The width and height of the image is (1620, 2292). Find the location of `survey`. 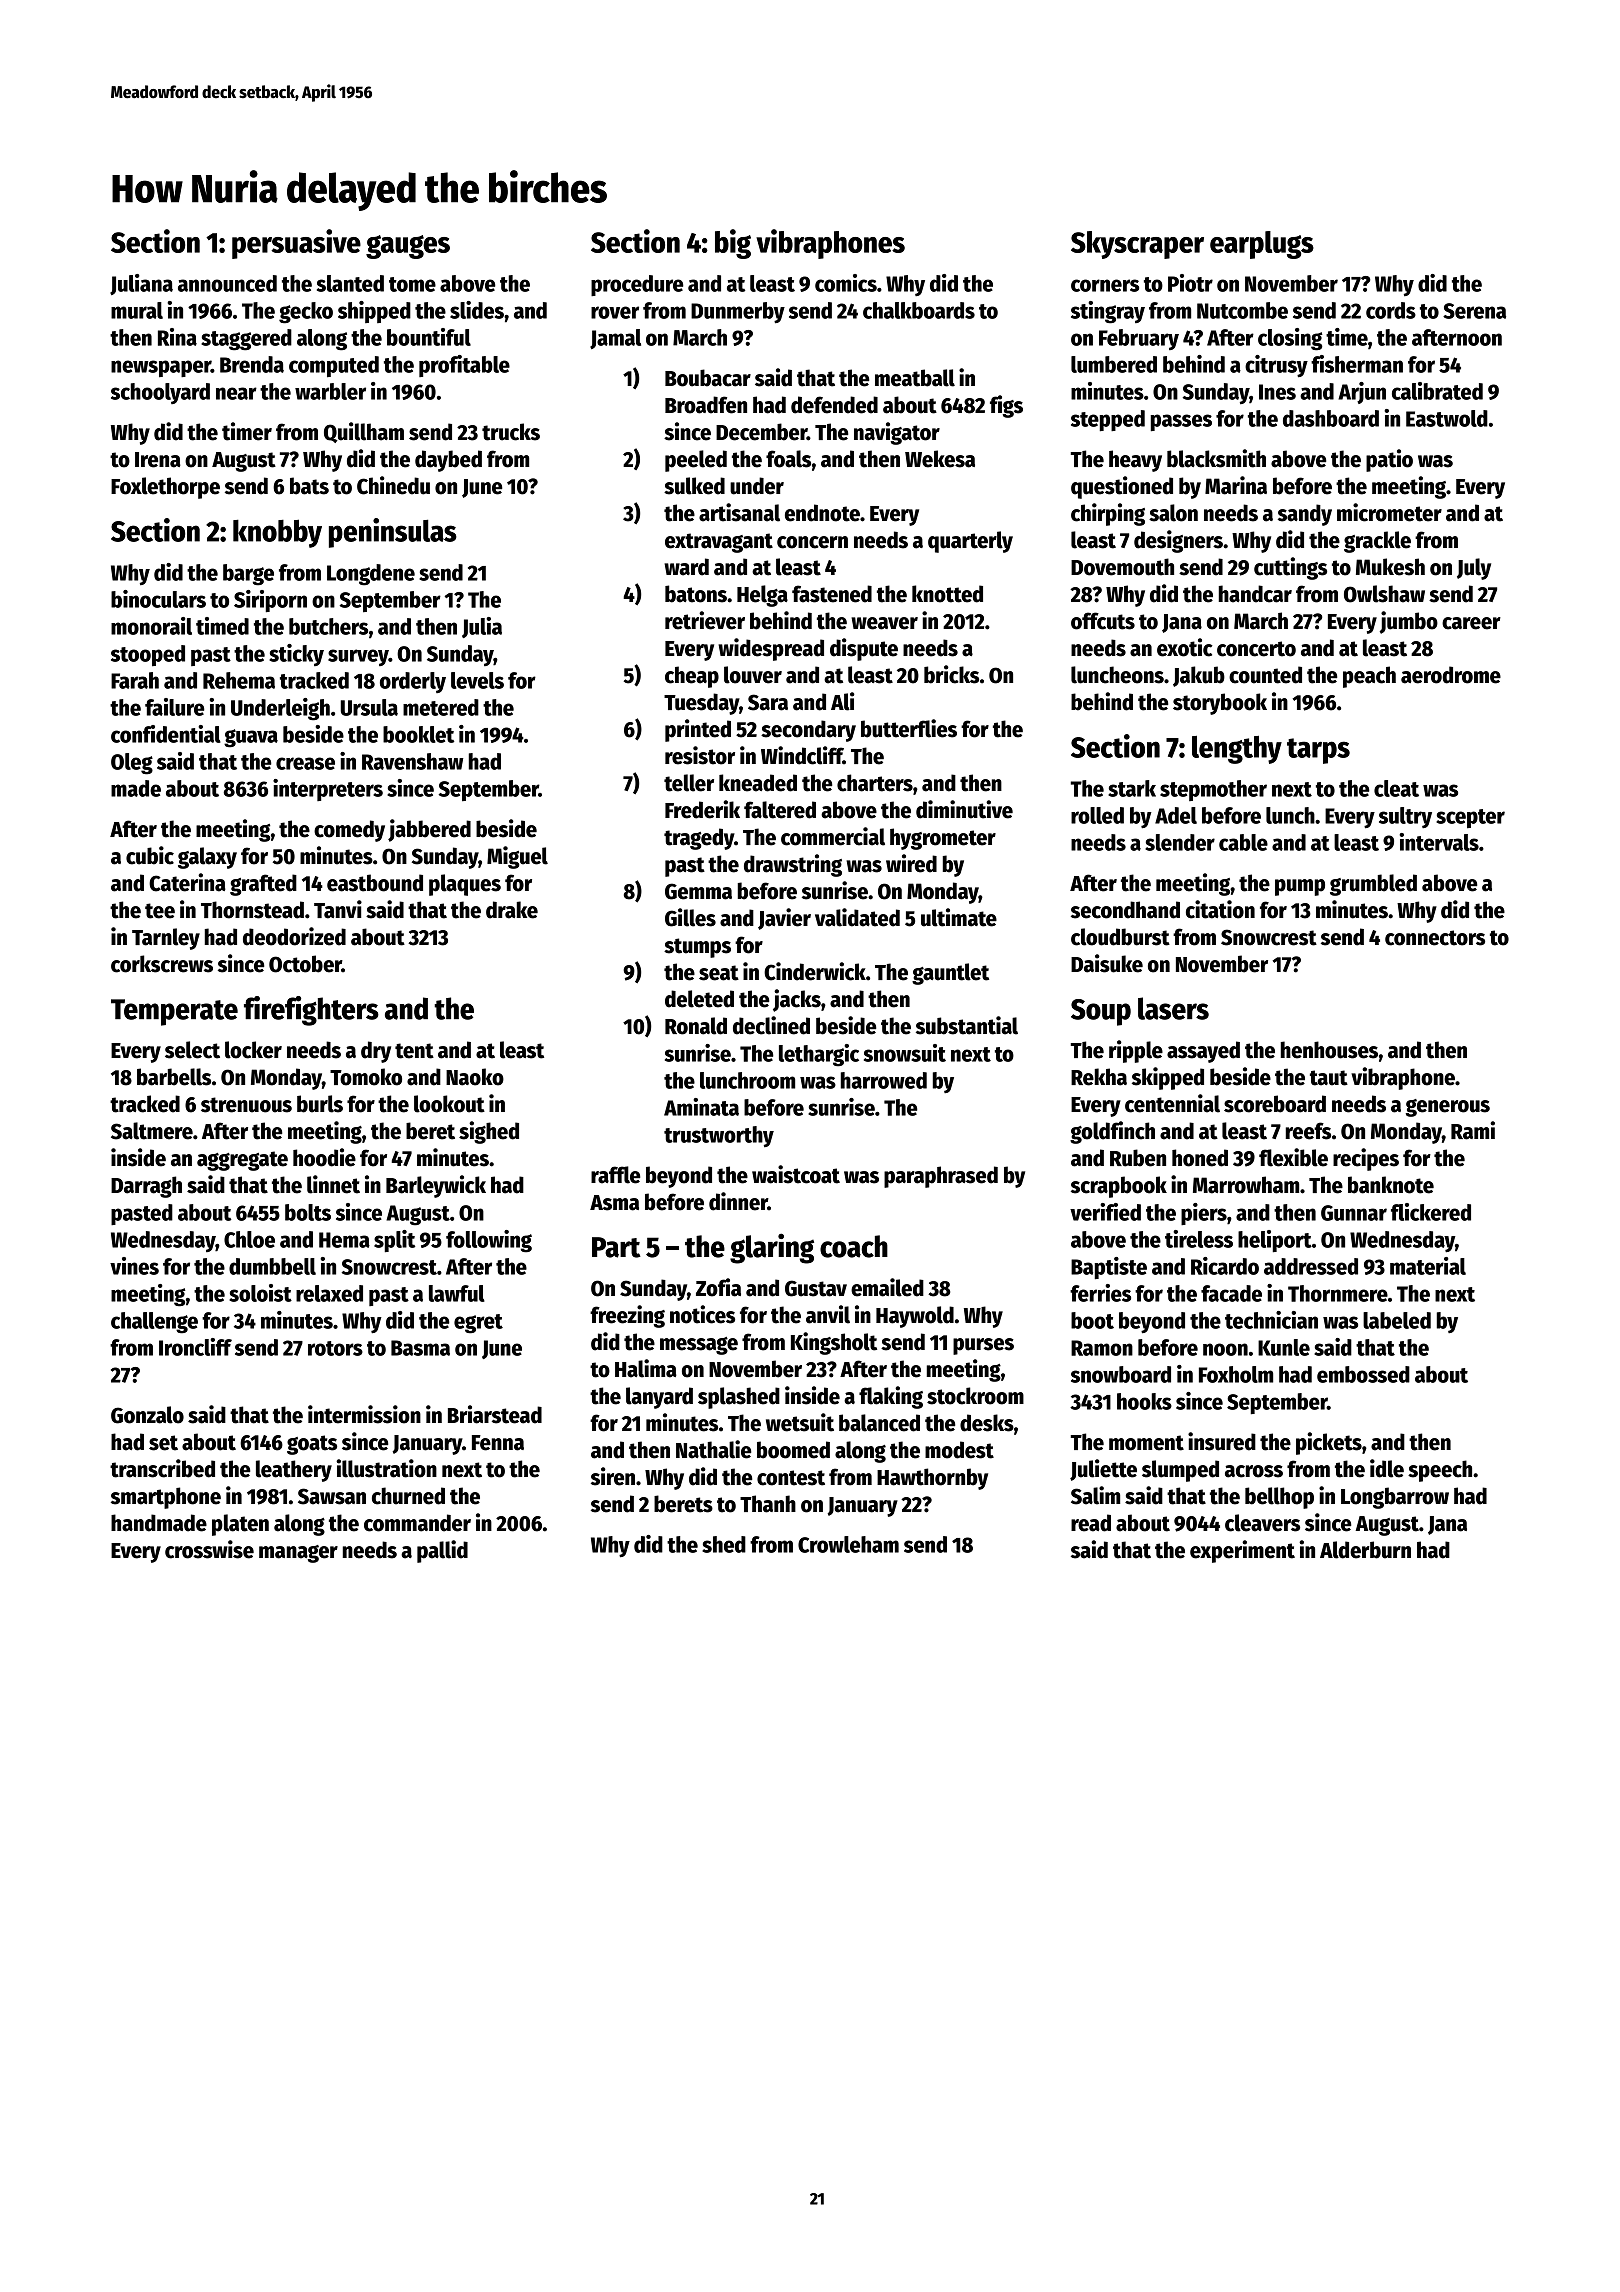

survey is located at coordinates (358, 657).
